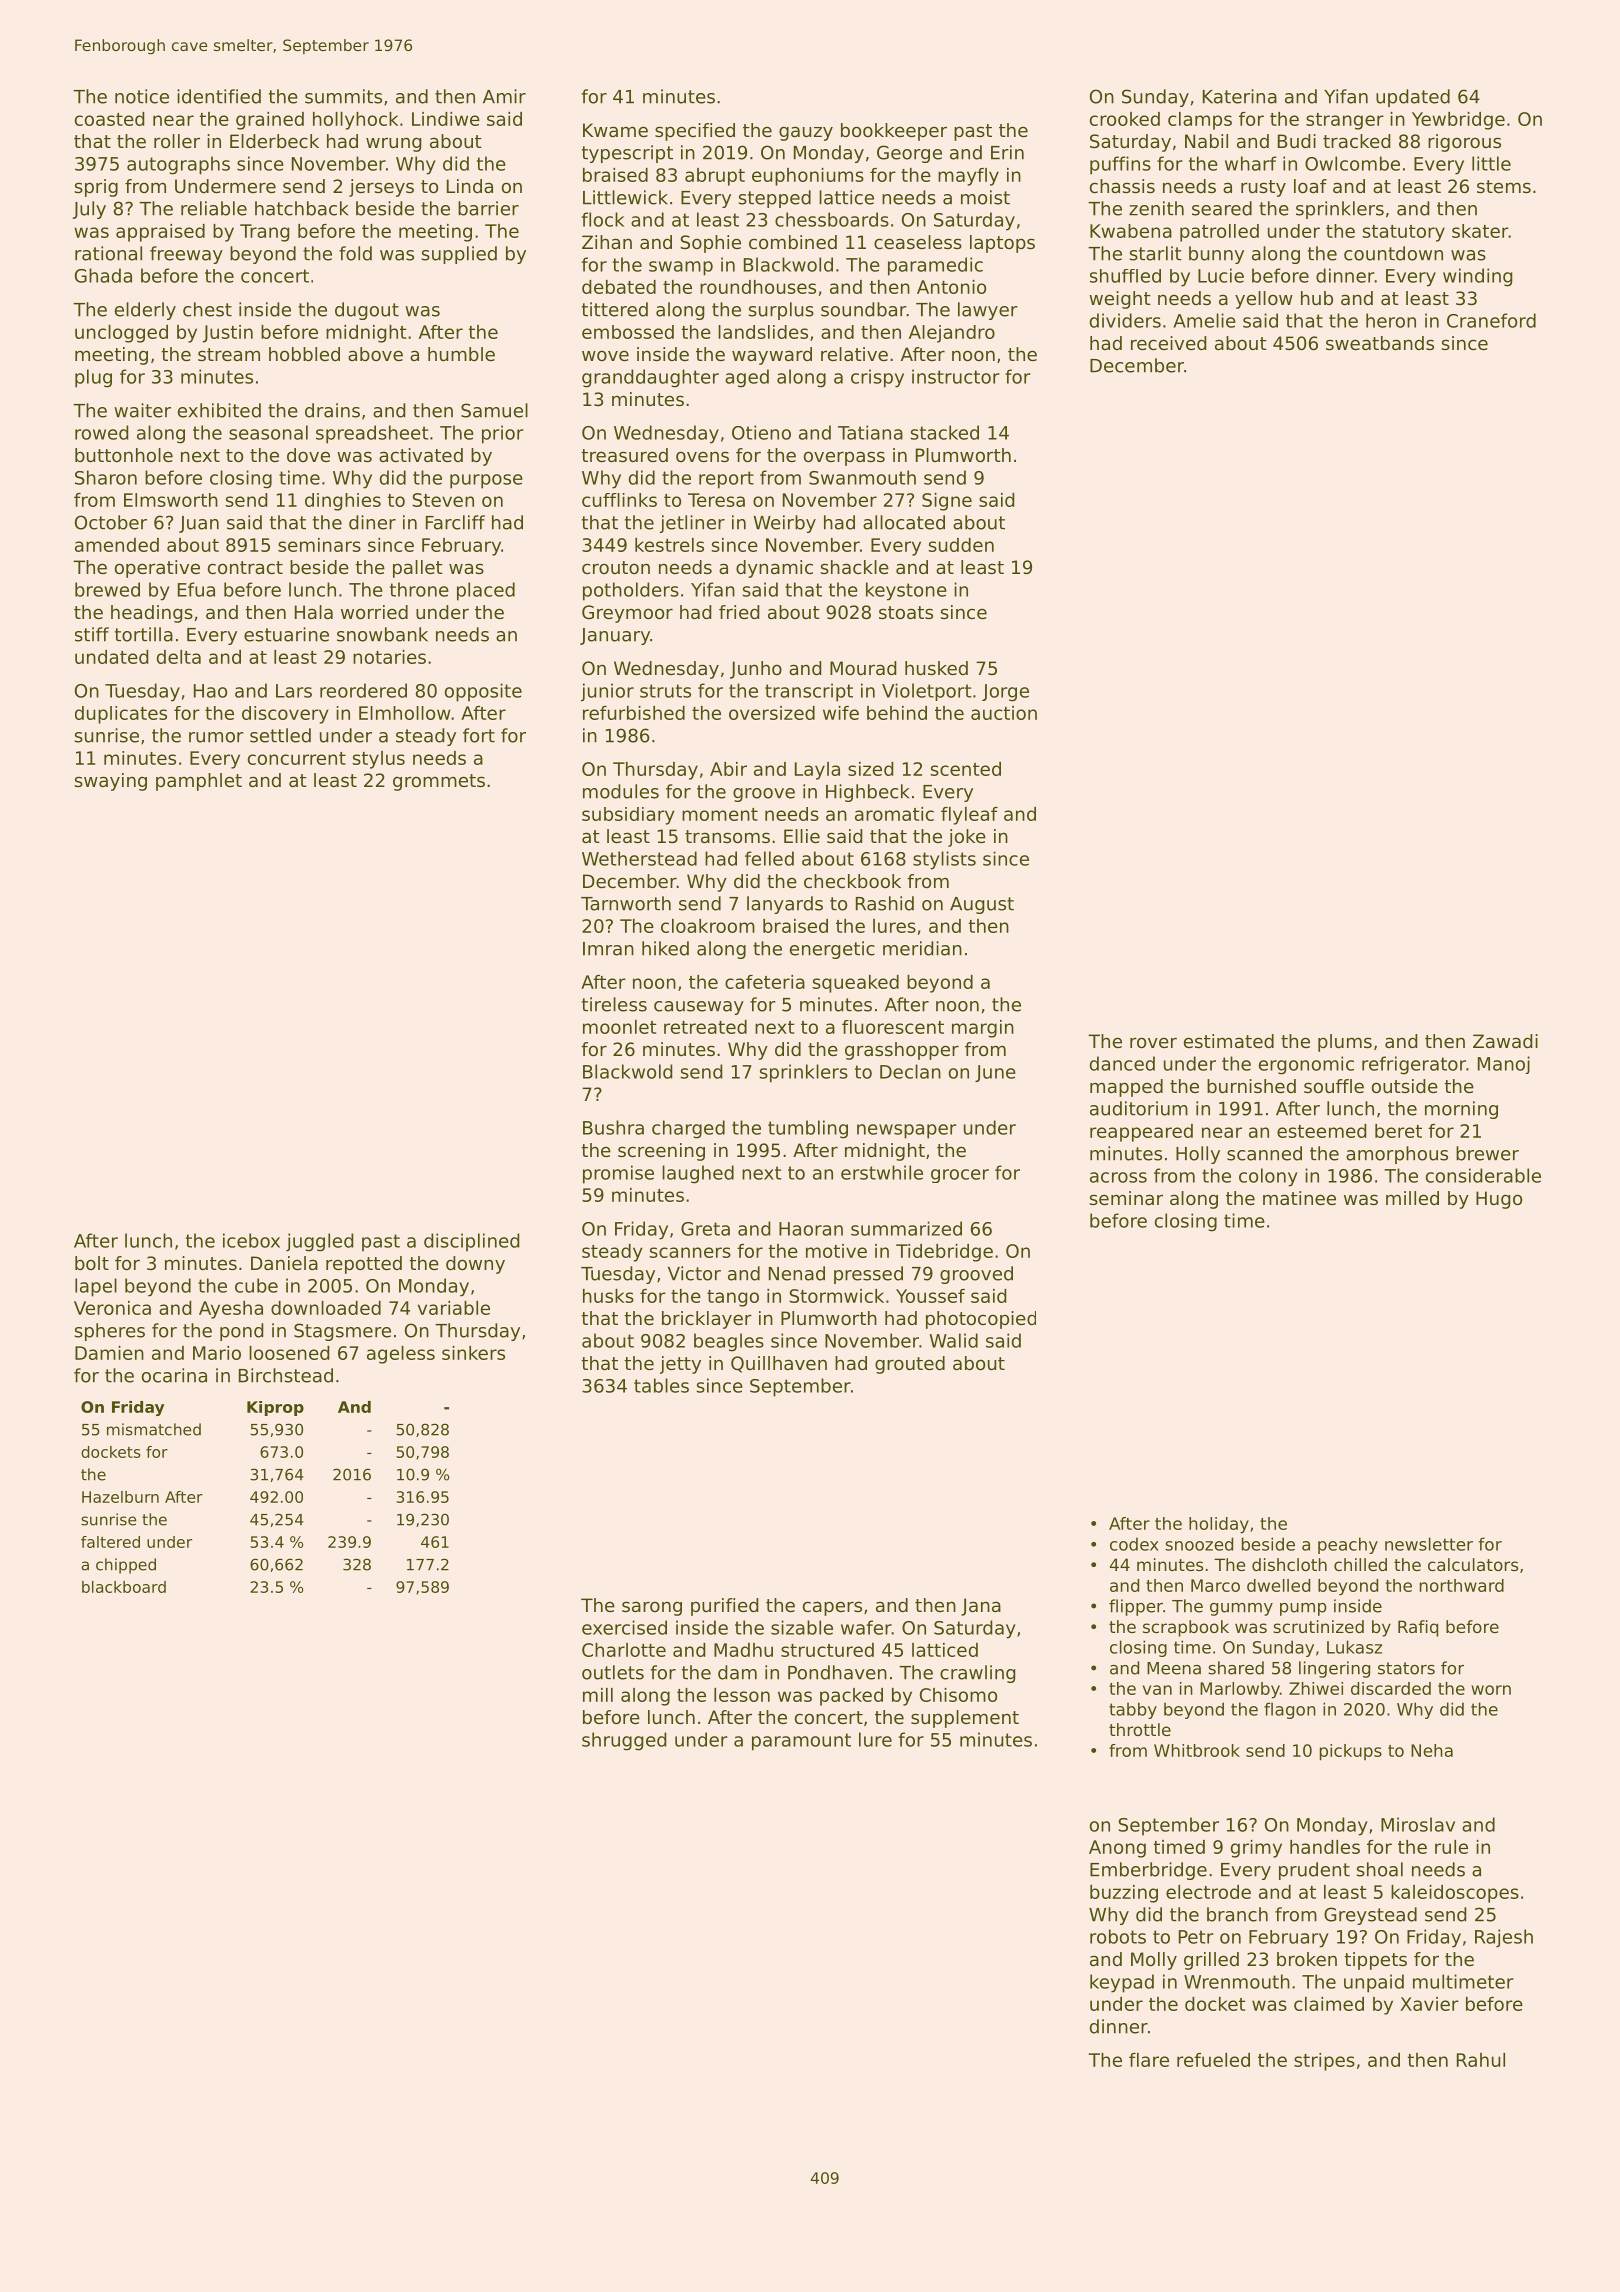 The image size is (1620, 2292). What do you see at coordinates (1380, 343) in the page?
I see `sweatbands` at bounding box center [1380, 343].
